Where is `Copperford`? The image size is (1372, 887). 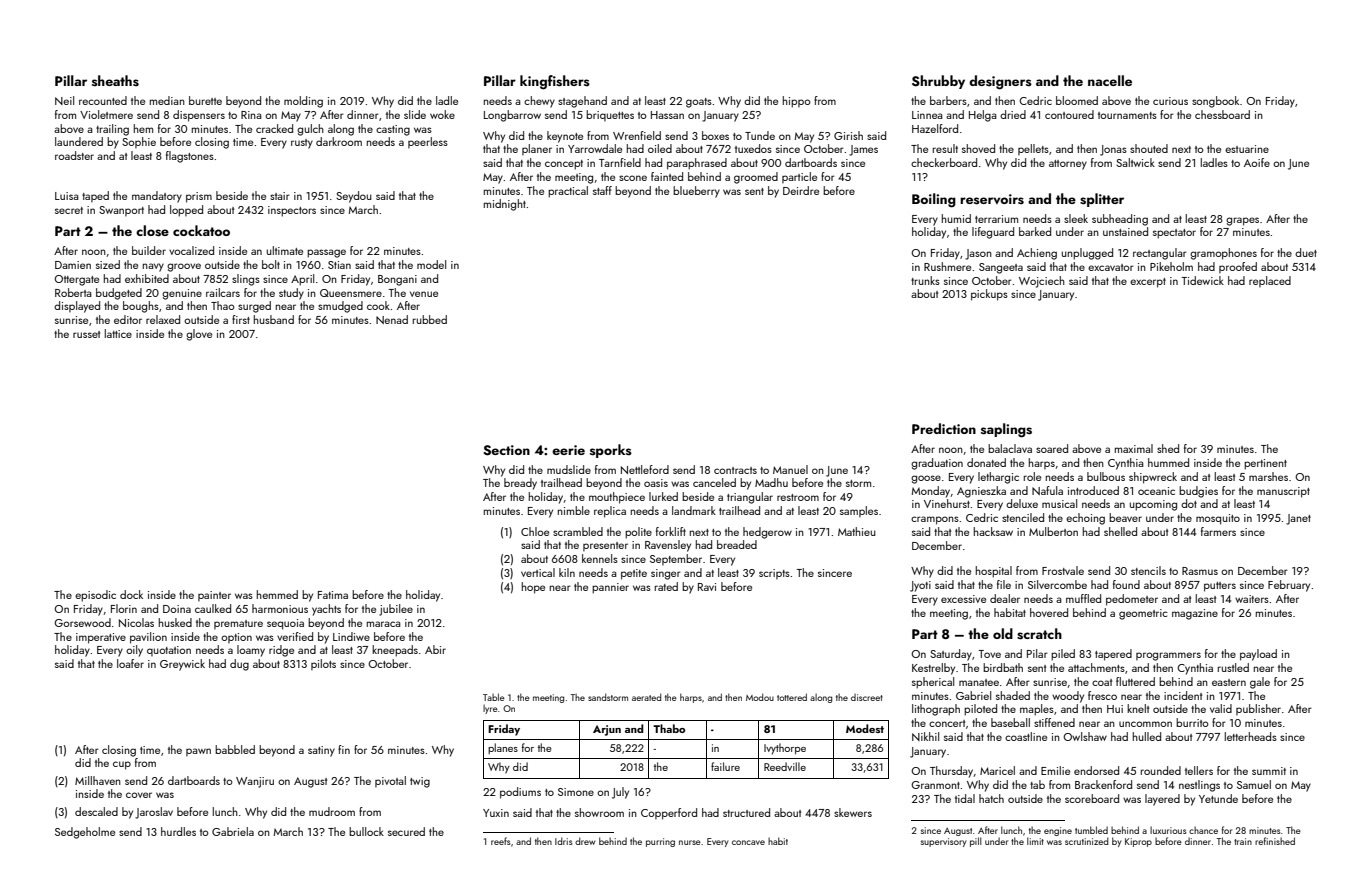 Copperford is located at coordinates (669, 814).
